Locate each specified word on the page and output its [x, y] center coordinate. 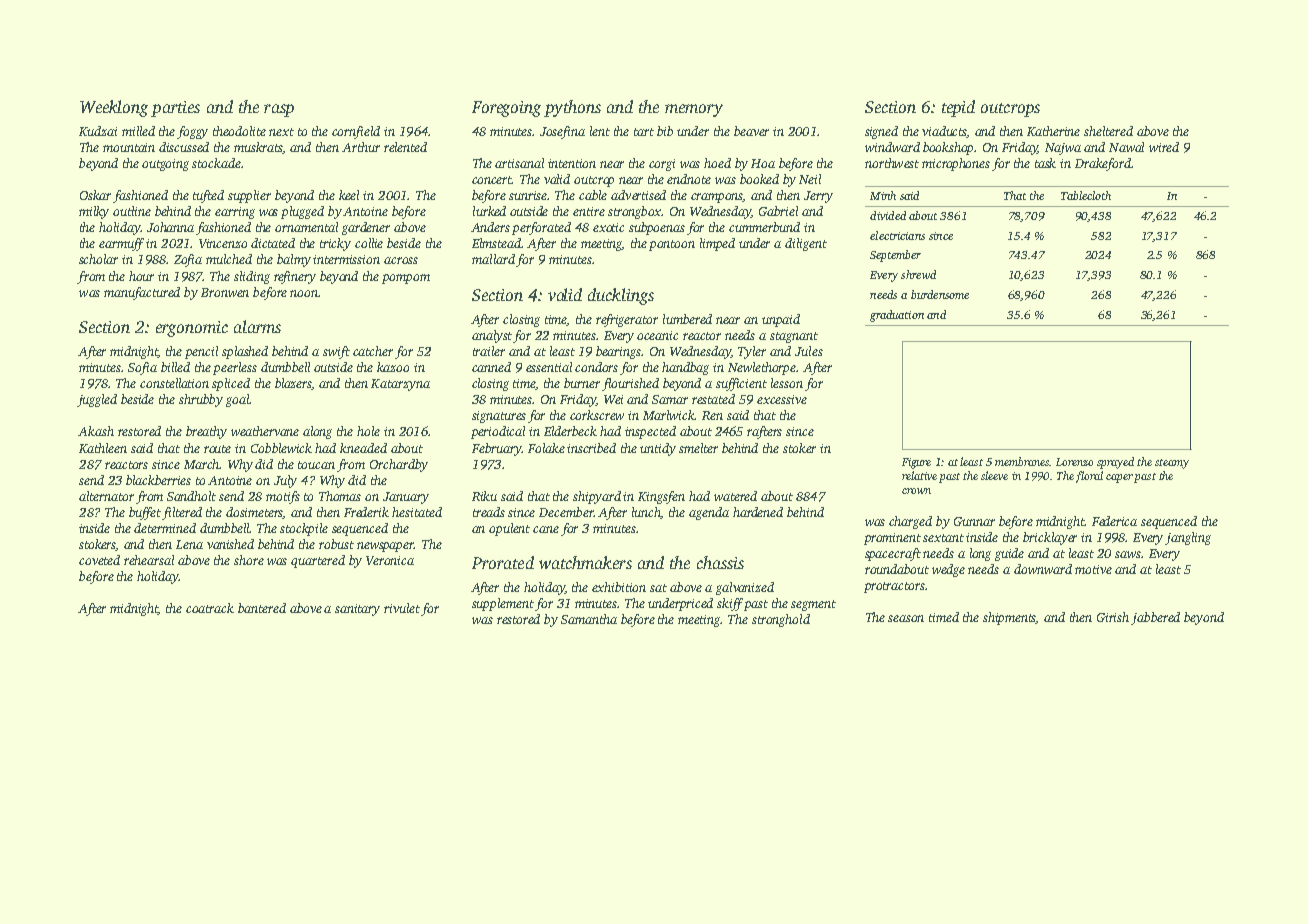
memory [694, 110]
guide [1009, 554]
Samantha [589, 619]
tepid [958, 108]
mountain [129, 147]
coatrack [210, 608]
